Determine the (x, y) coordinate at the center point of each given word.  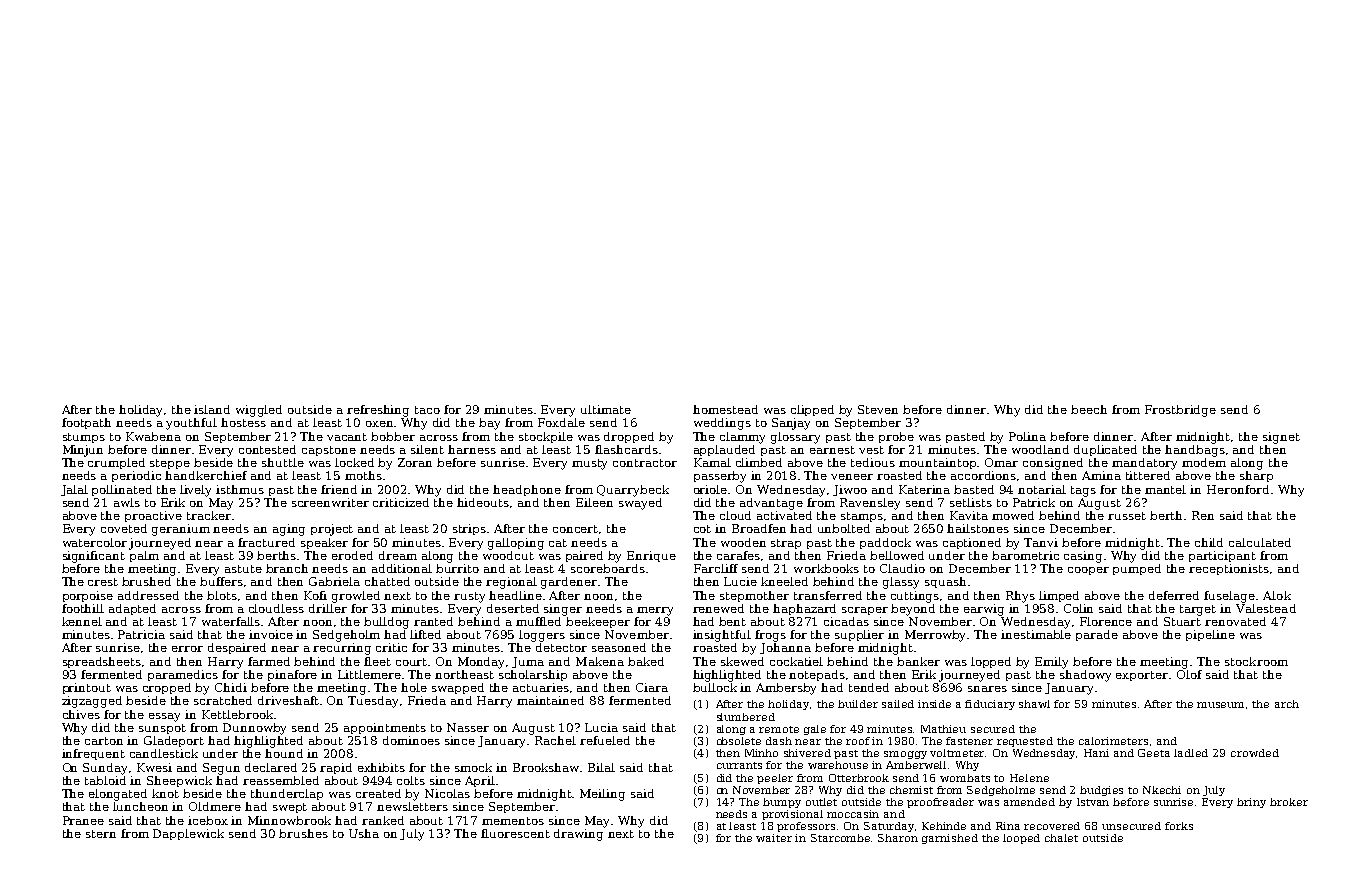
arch (1287, 704)
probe (896, 437)
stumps (84, 438)
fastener (969, 741)
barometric (1025, 555)
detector (561, 647)
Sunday (105, 769)
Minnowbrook (289, 820)
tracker (209, 515)
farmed (269, 661)
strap (786, 544)
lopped (991, 662)
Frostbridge (1180, 411)
